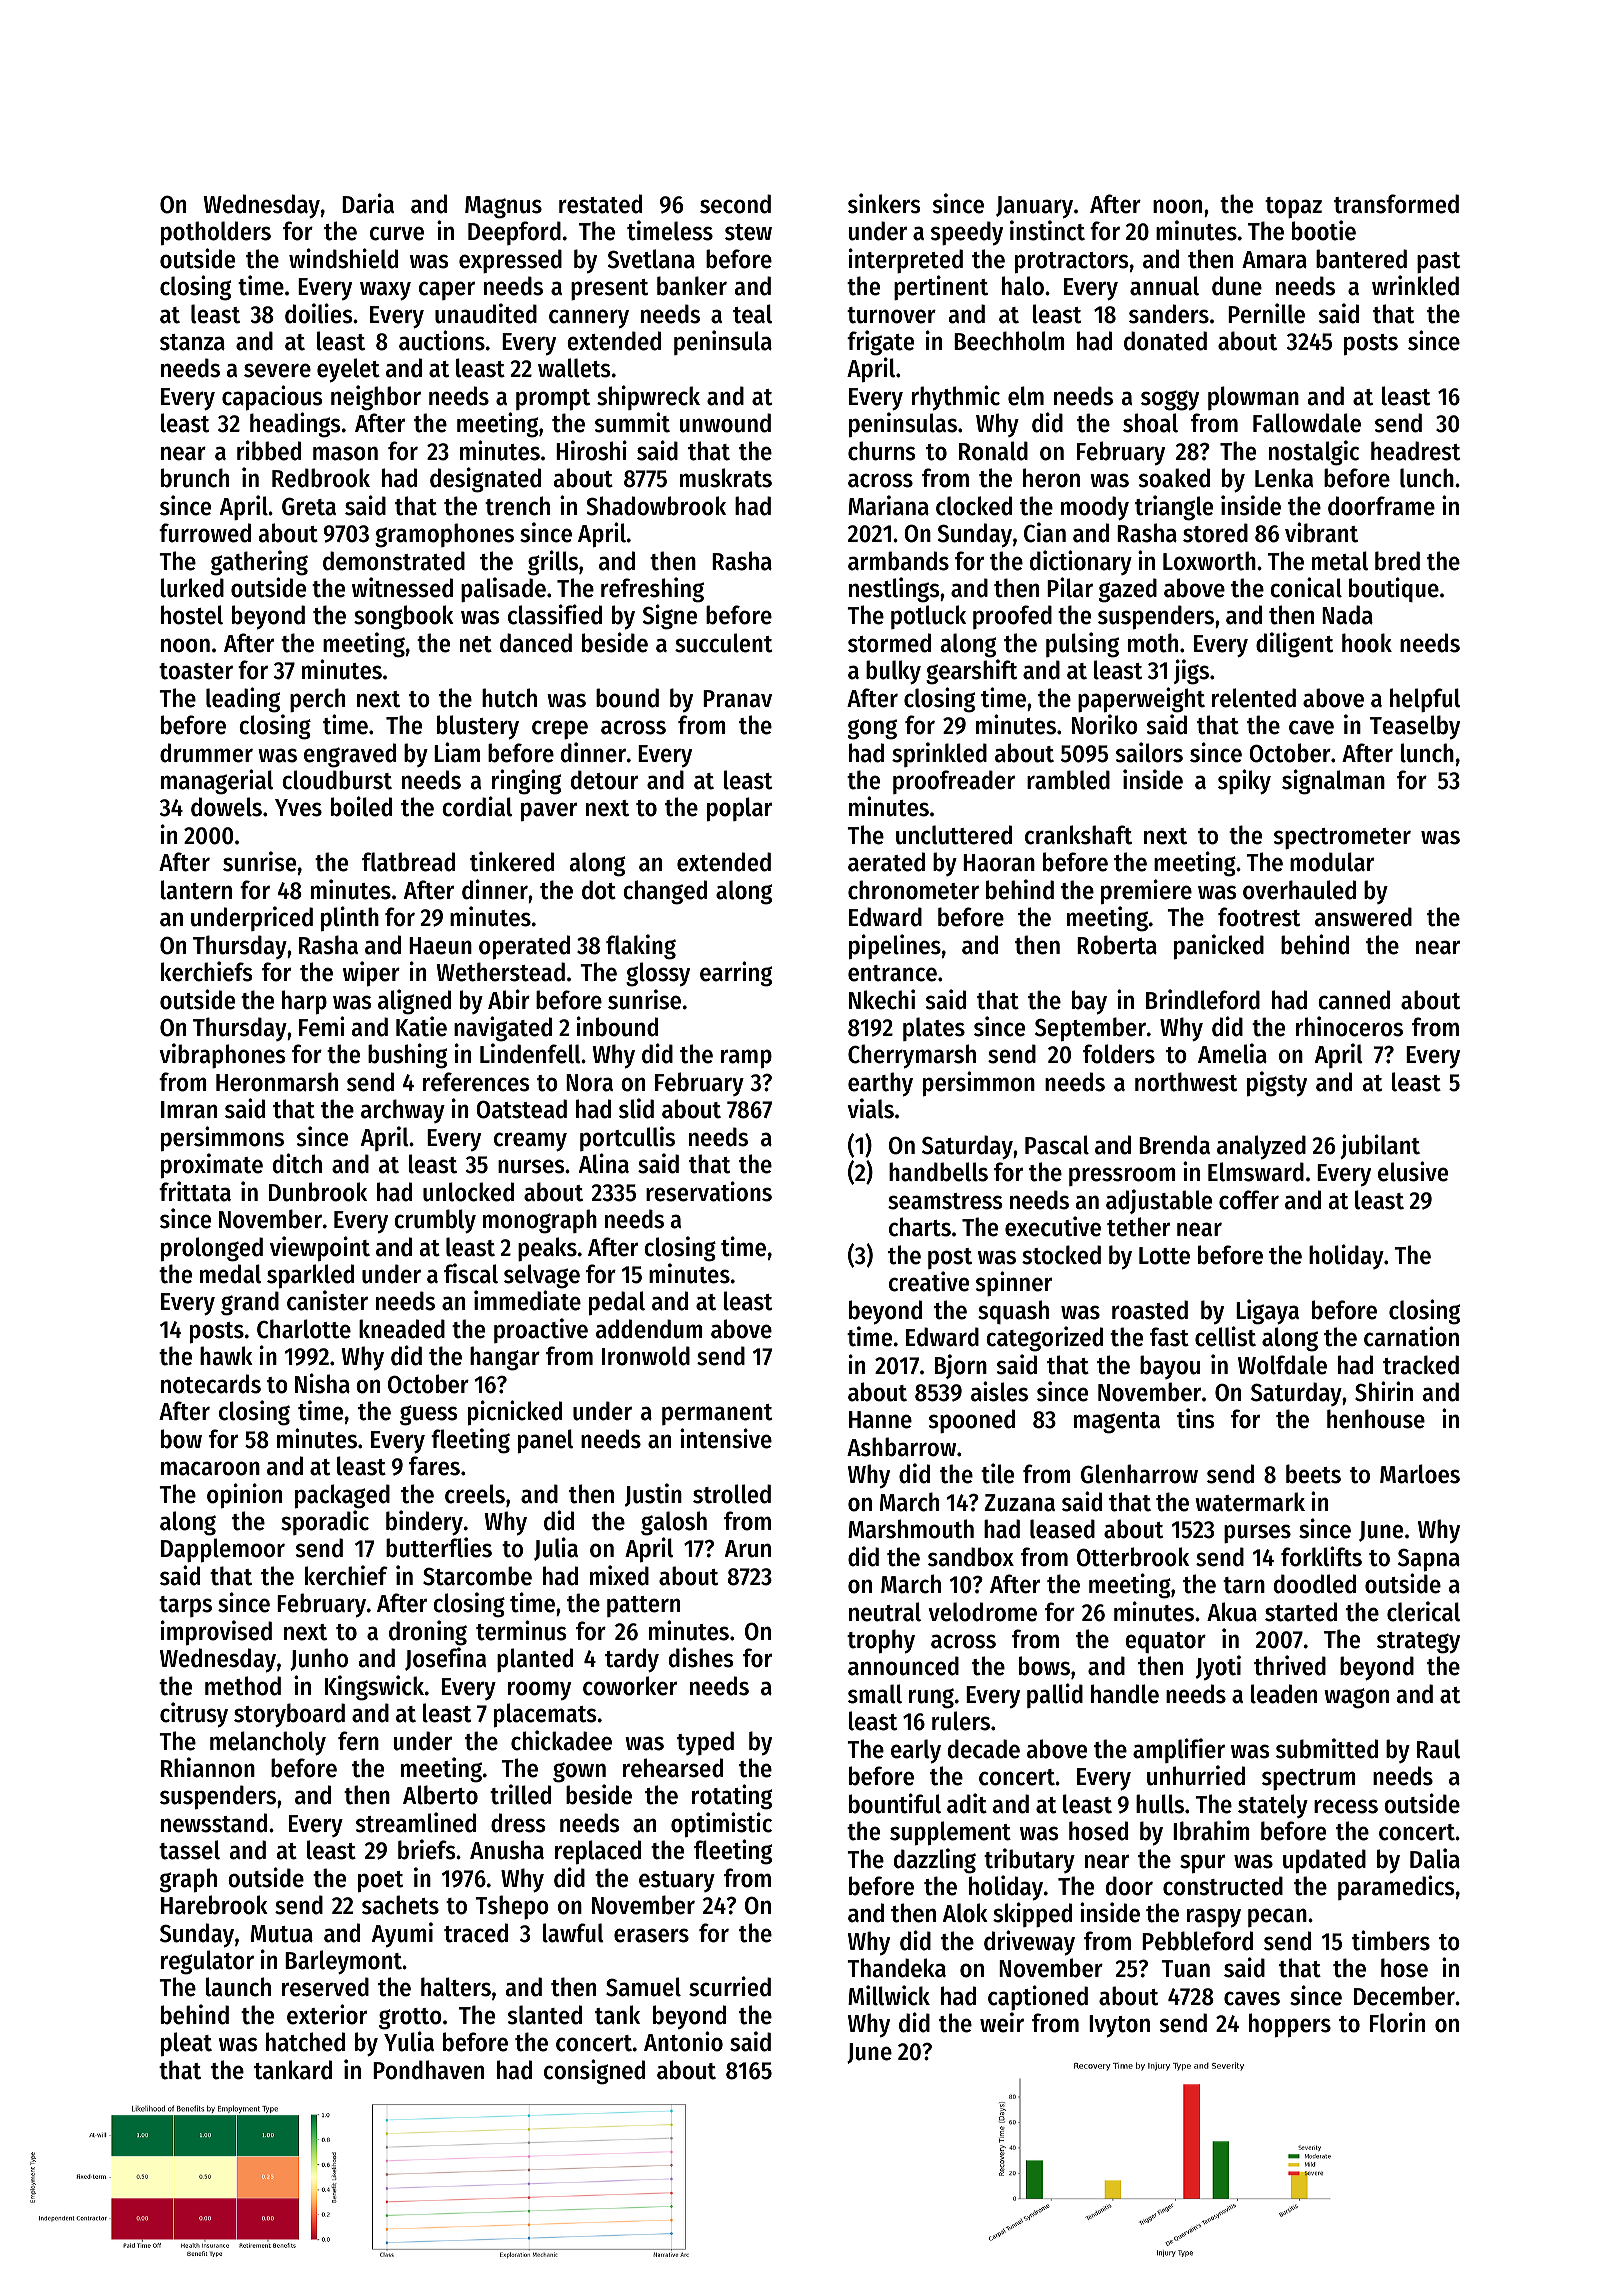 This document has width=1620, height=2292. Describe the element at coordinates (368, 203) in the document. I see `Daria` at that location.
